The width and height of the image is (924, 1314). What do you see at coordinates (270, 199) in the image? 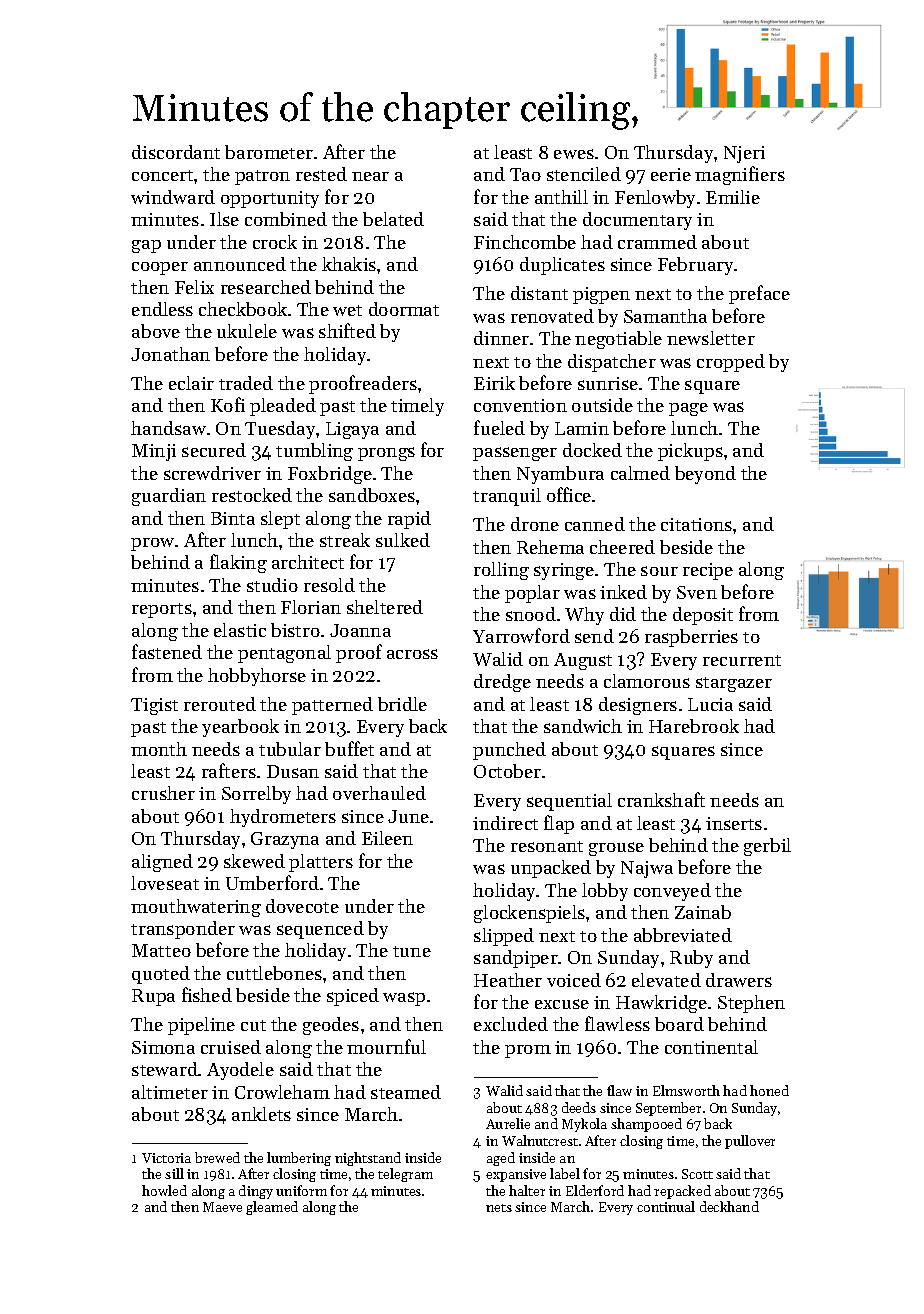
I see `opportunity` at bounding box center [270, 199].
